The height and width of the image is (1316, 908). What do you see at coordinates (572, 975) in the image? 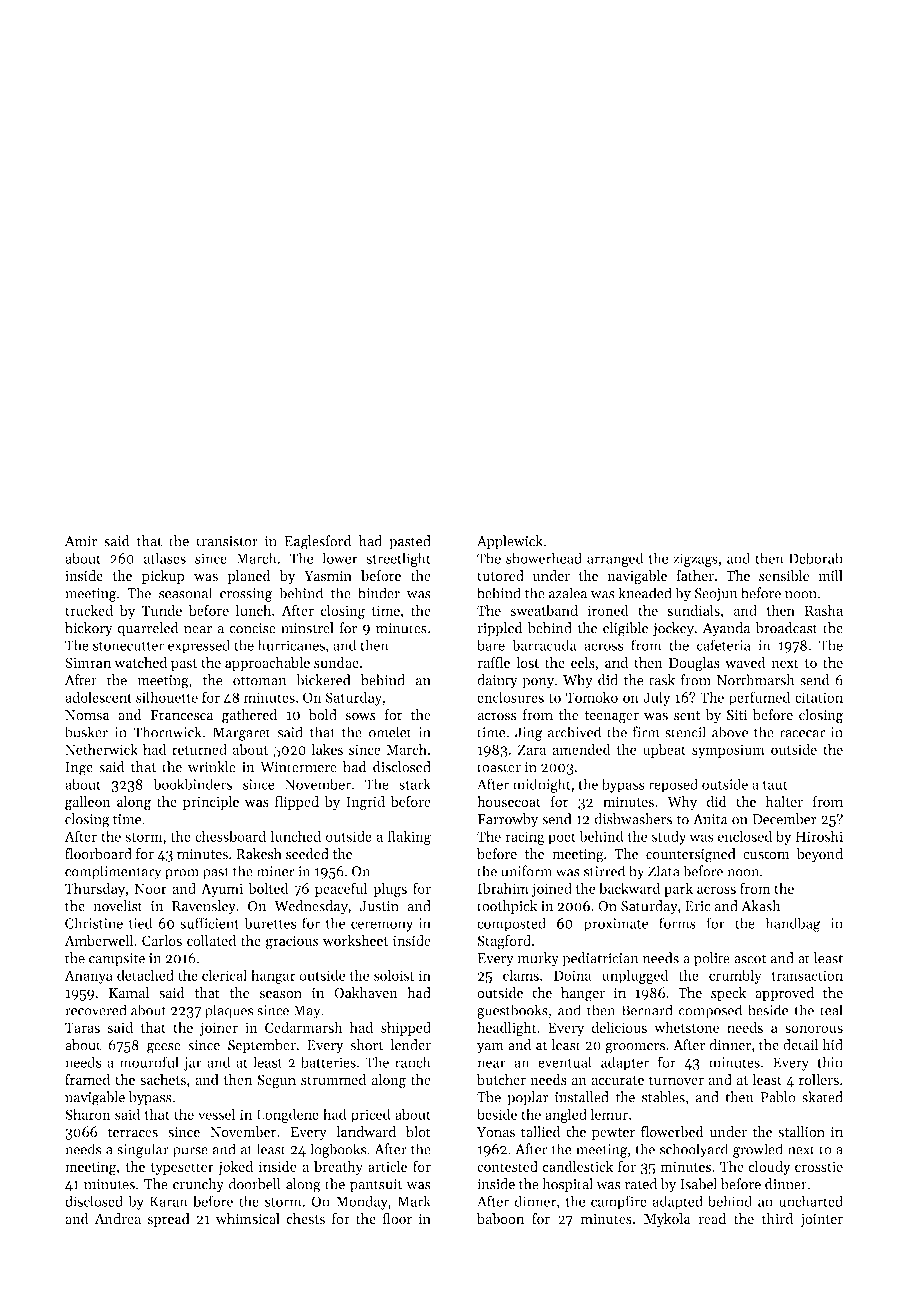
I see `Doina` at bounding box center [572, 975].
